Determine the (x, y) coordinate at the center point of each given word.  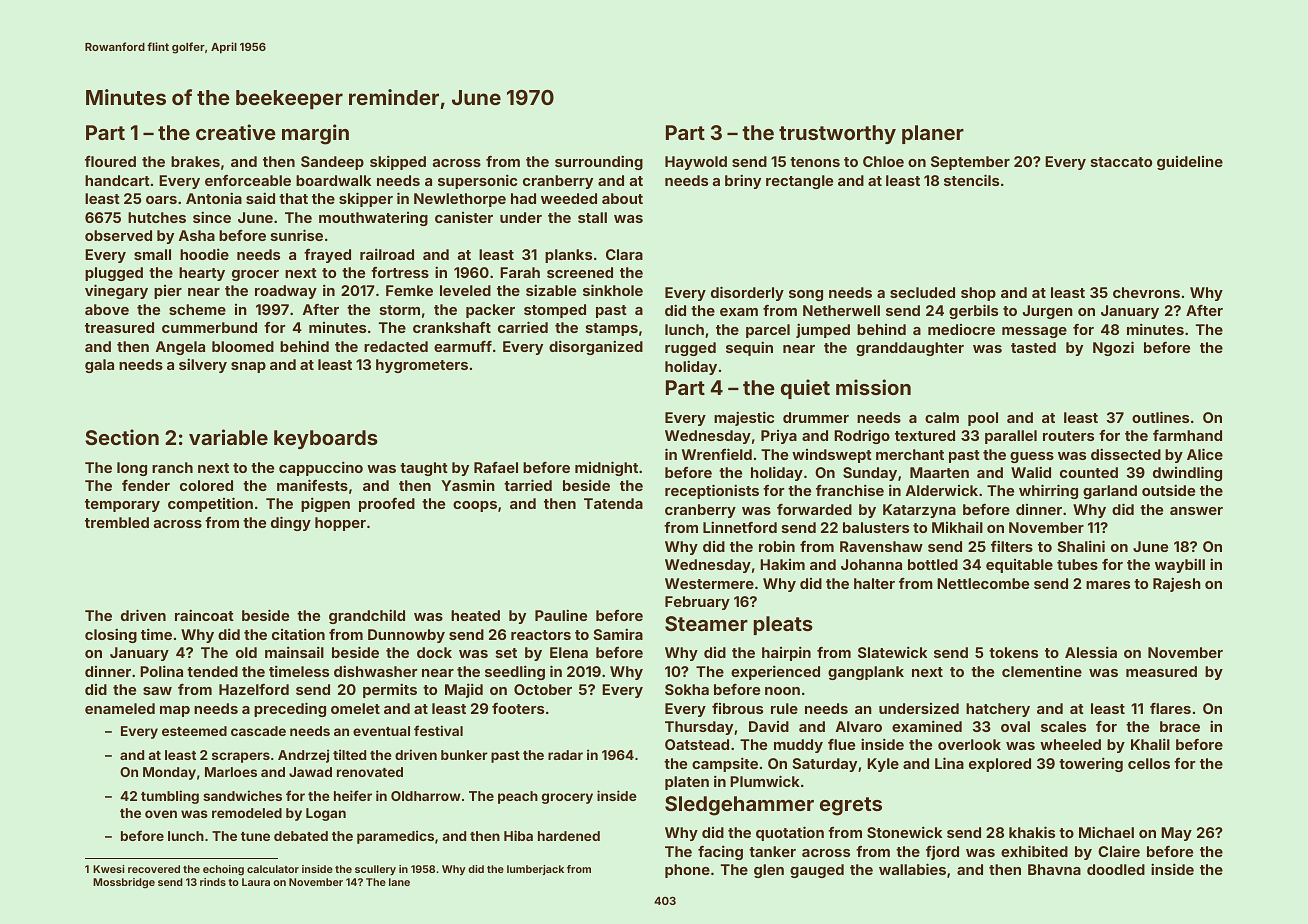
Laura (256, 882)
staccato (1121, 162)
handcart (117, 180)
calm (942, 417)
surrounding (599, 162)
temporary (122, 505)
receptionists (712, 491)
